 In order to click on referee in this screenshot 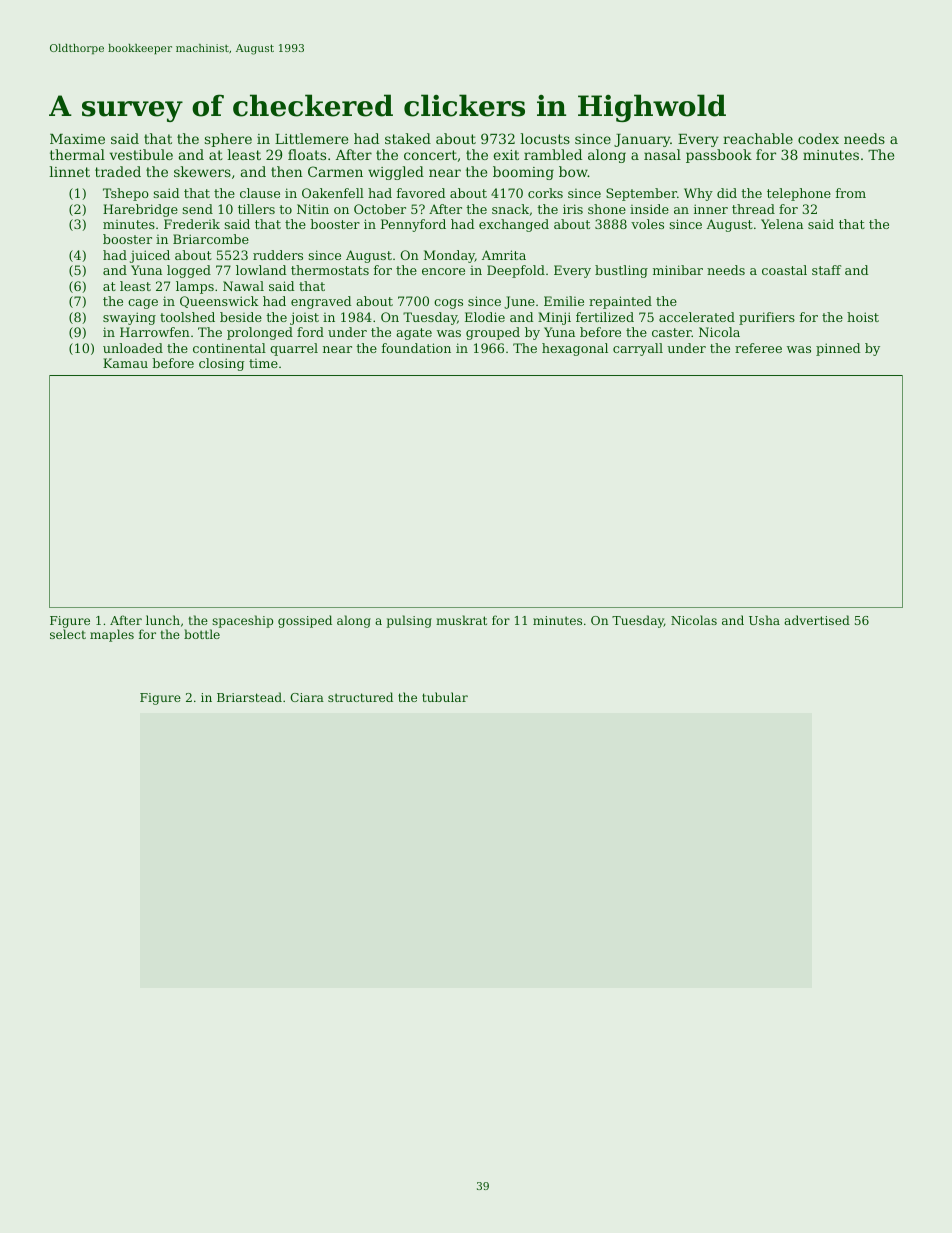, I will do `click(758, 348)`.
